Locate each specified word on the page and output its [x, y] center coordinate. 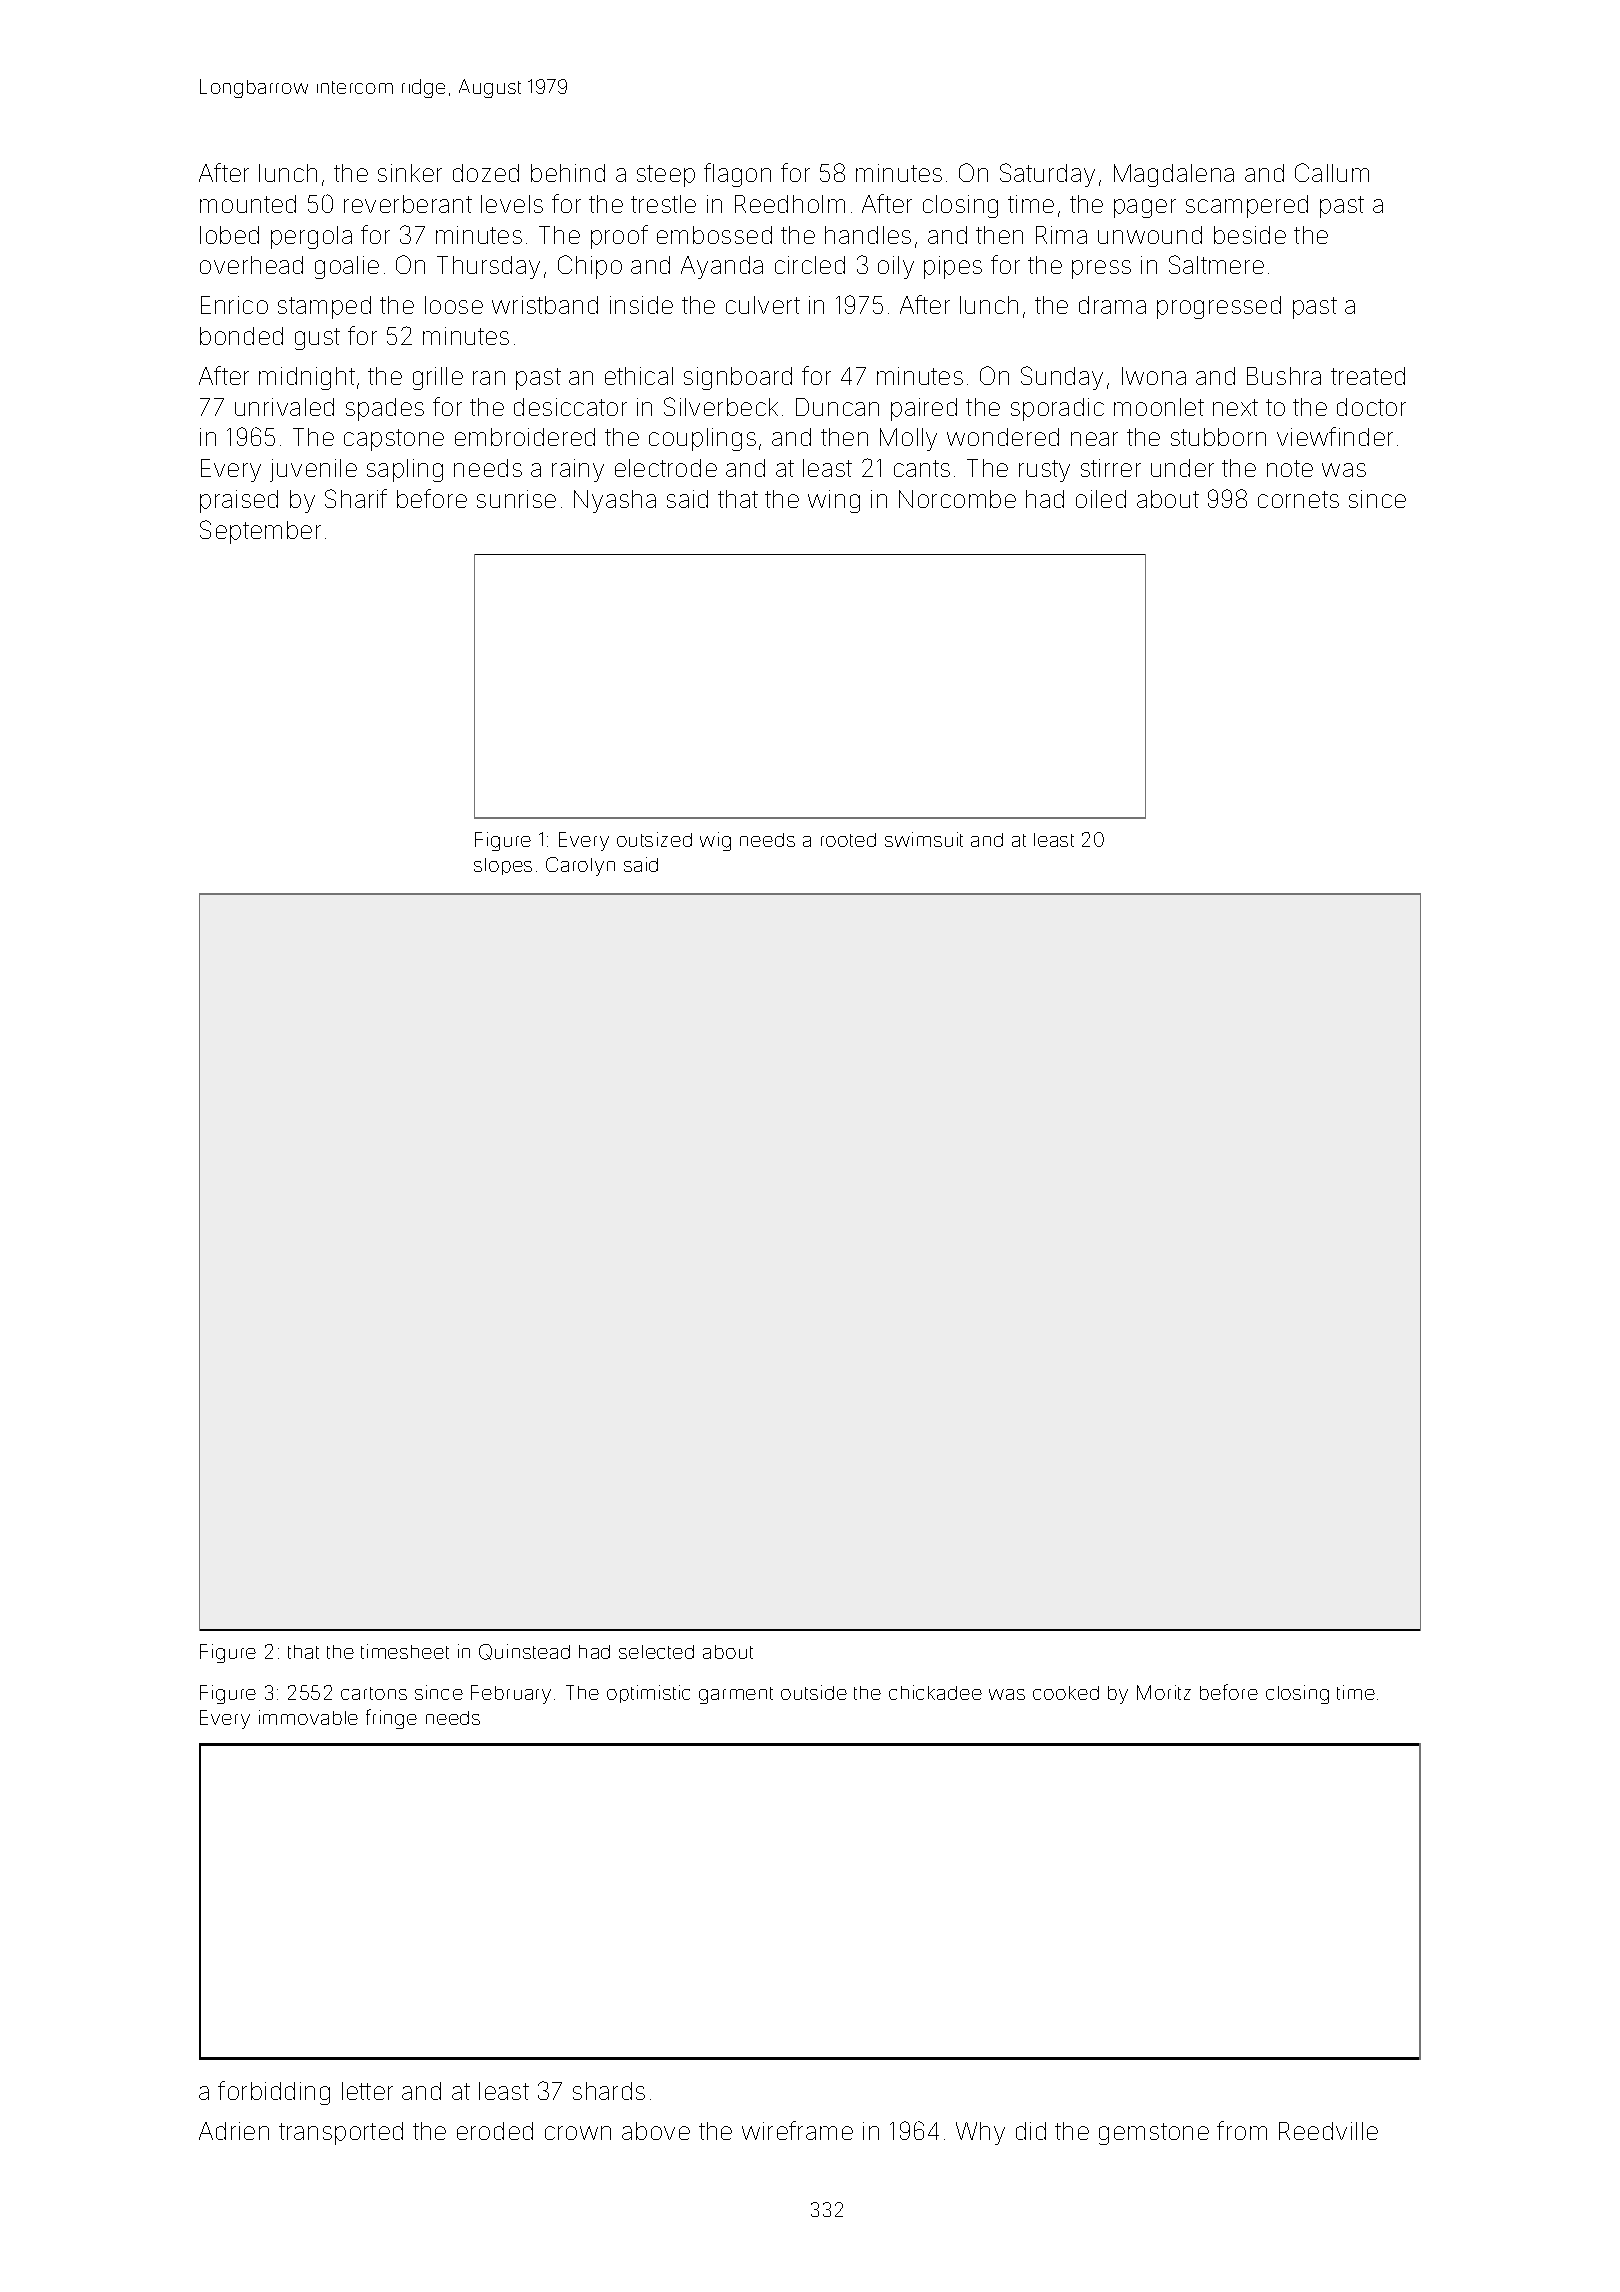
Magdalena [1174, 175]
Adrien [234, 2131]
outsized [654, 839]
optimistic [648, 1694]
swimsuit [924, 839]
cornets [1298, 499]
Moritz [1164, 1692]
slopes [503, 866]
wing [834, 501]
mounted [248, 204]
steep [666, 176]
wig [715, 841]
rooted [848, 840]
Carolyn [580, 866]
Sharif [356, 498]
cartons [374, 1693]
